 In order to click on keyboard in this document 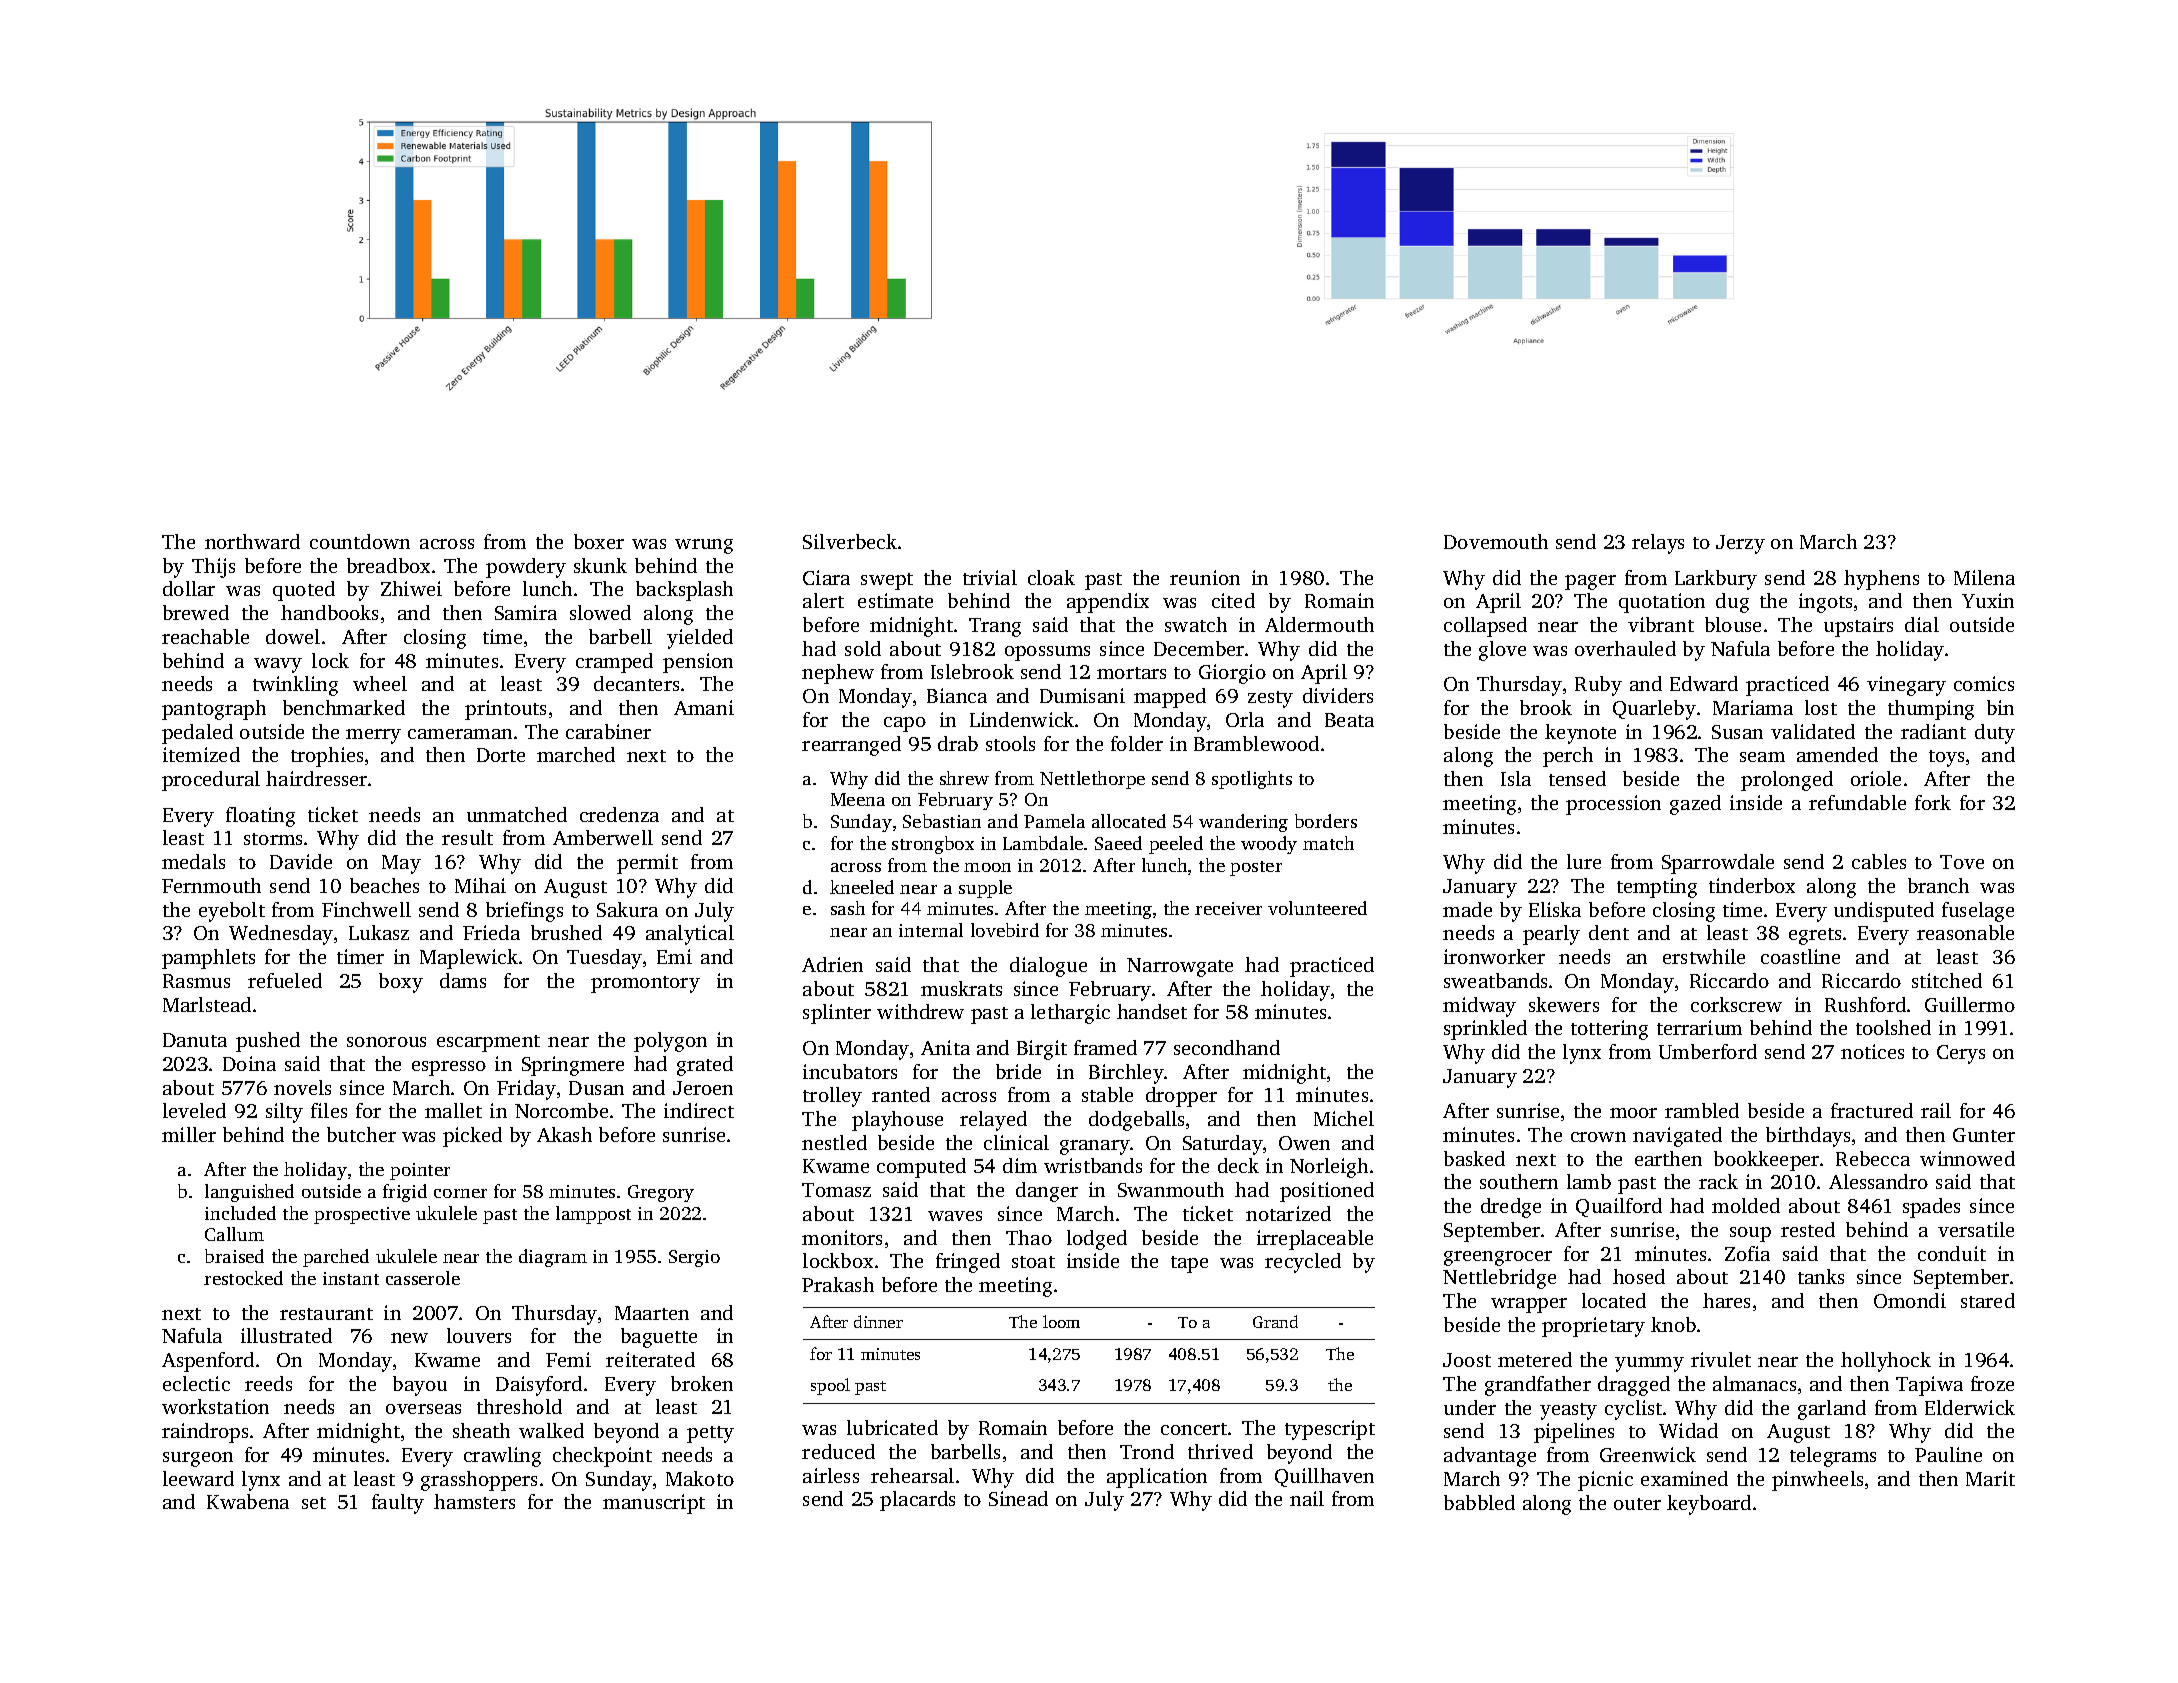, I will do `click(1709, 1505)`.
